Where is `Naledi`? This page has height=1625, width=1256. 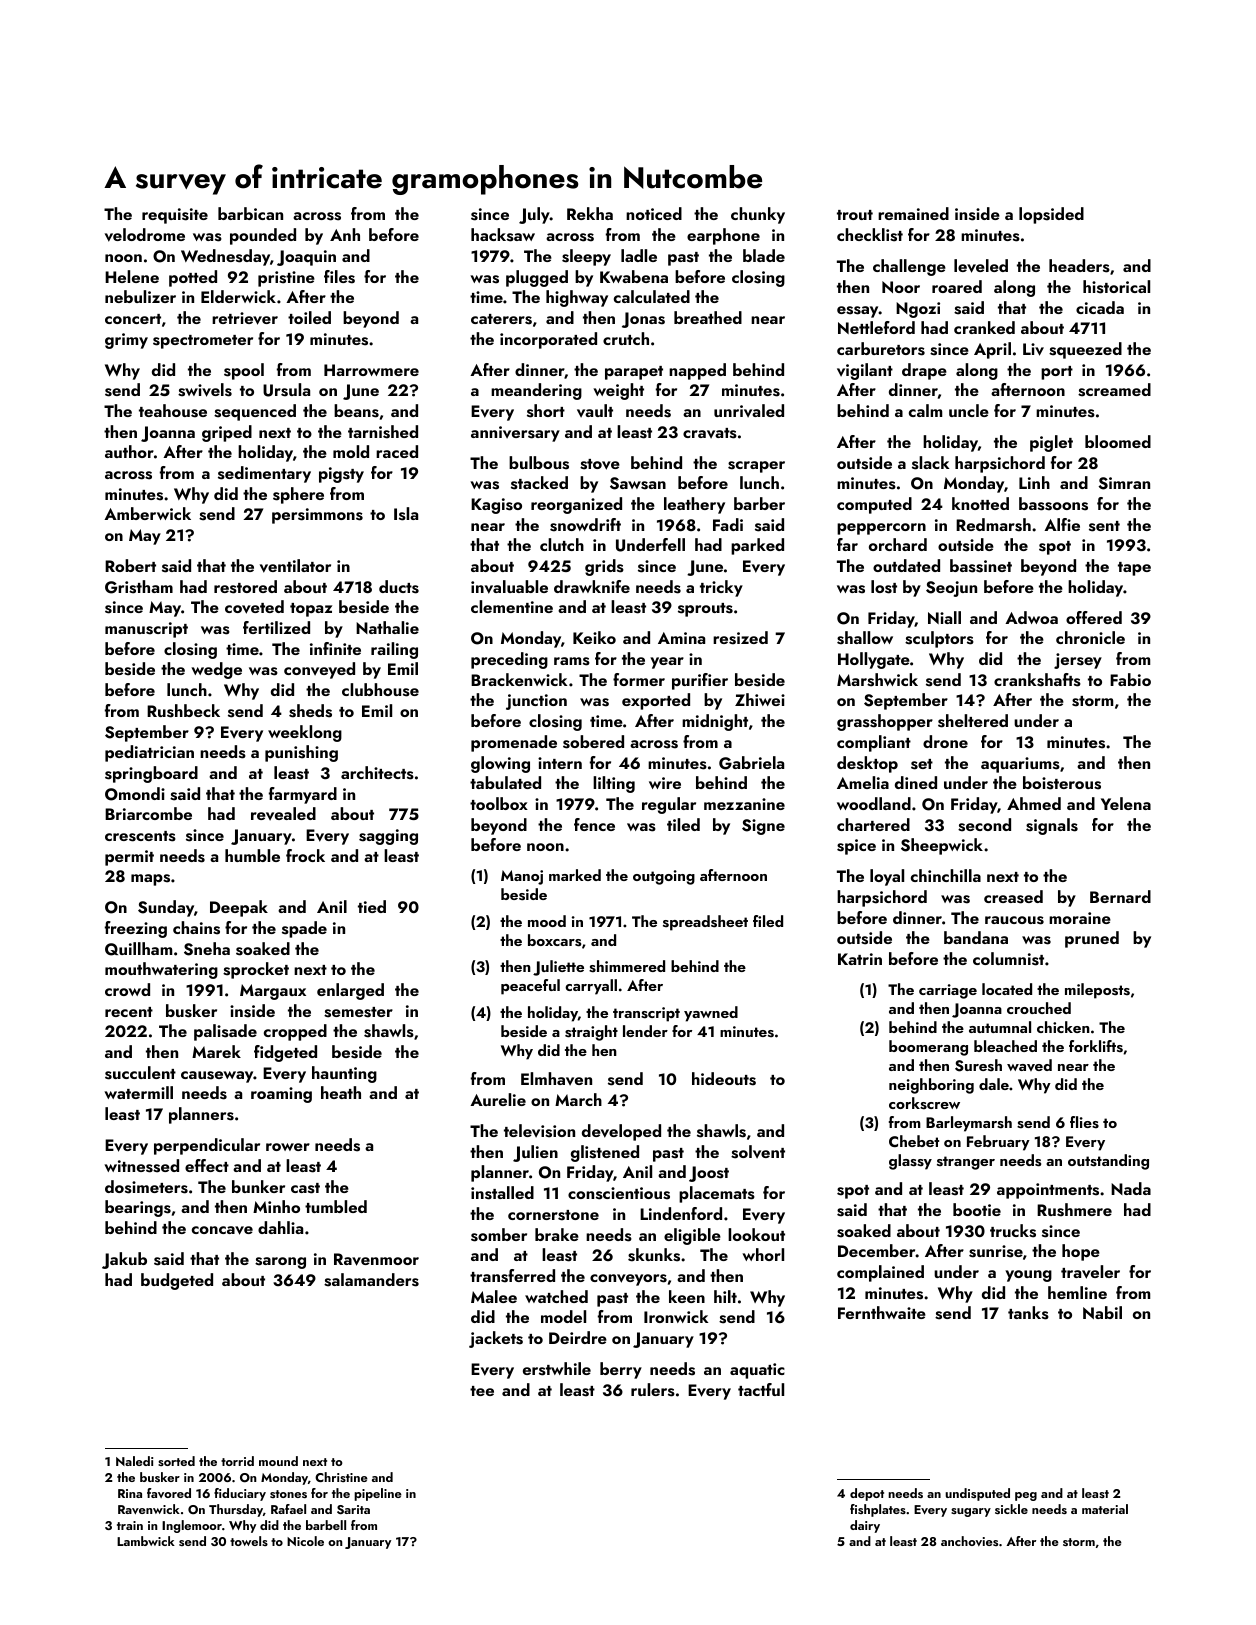 Naledi is located at coordinates (134, 1461).
